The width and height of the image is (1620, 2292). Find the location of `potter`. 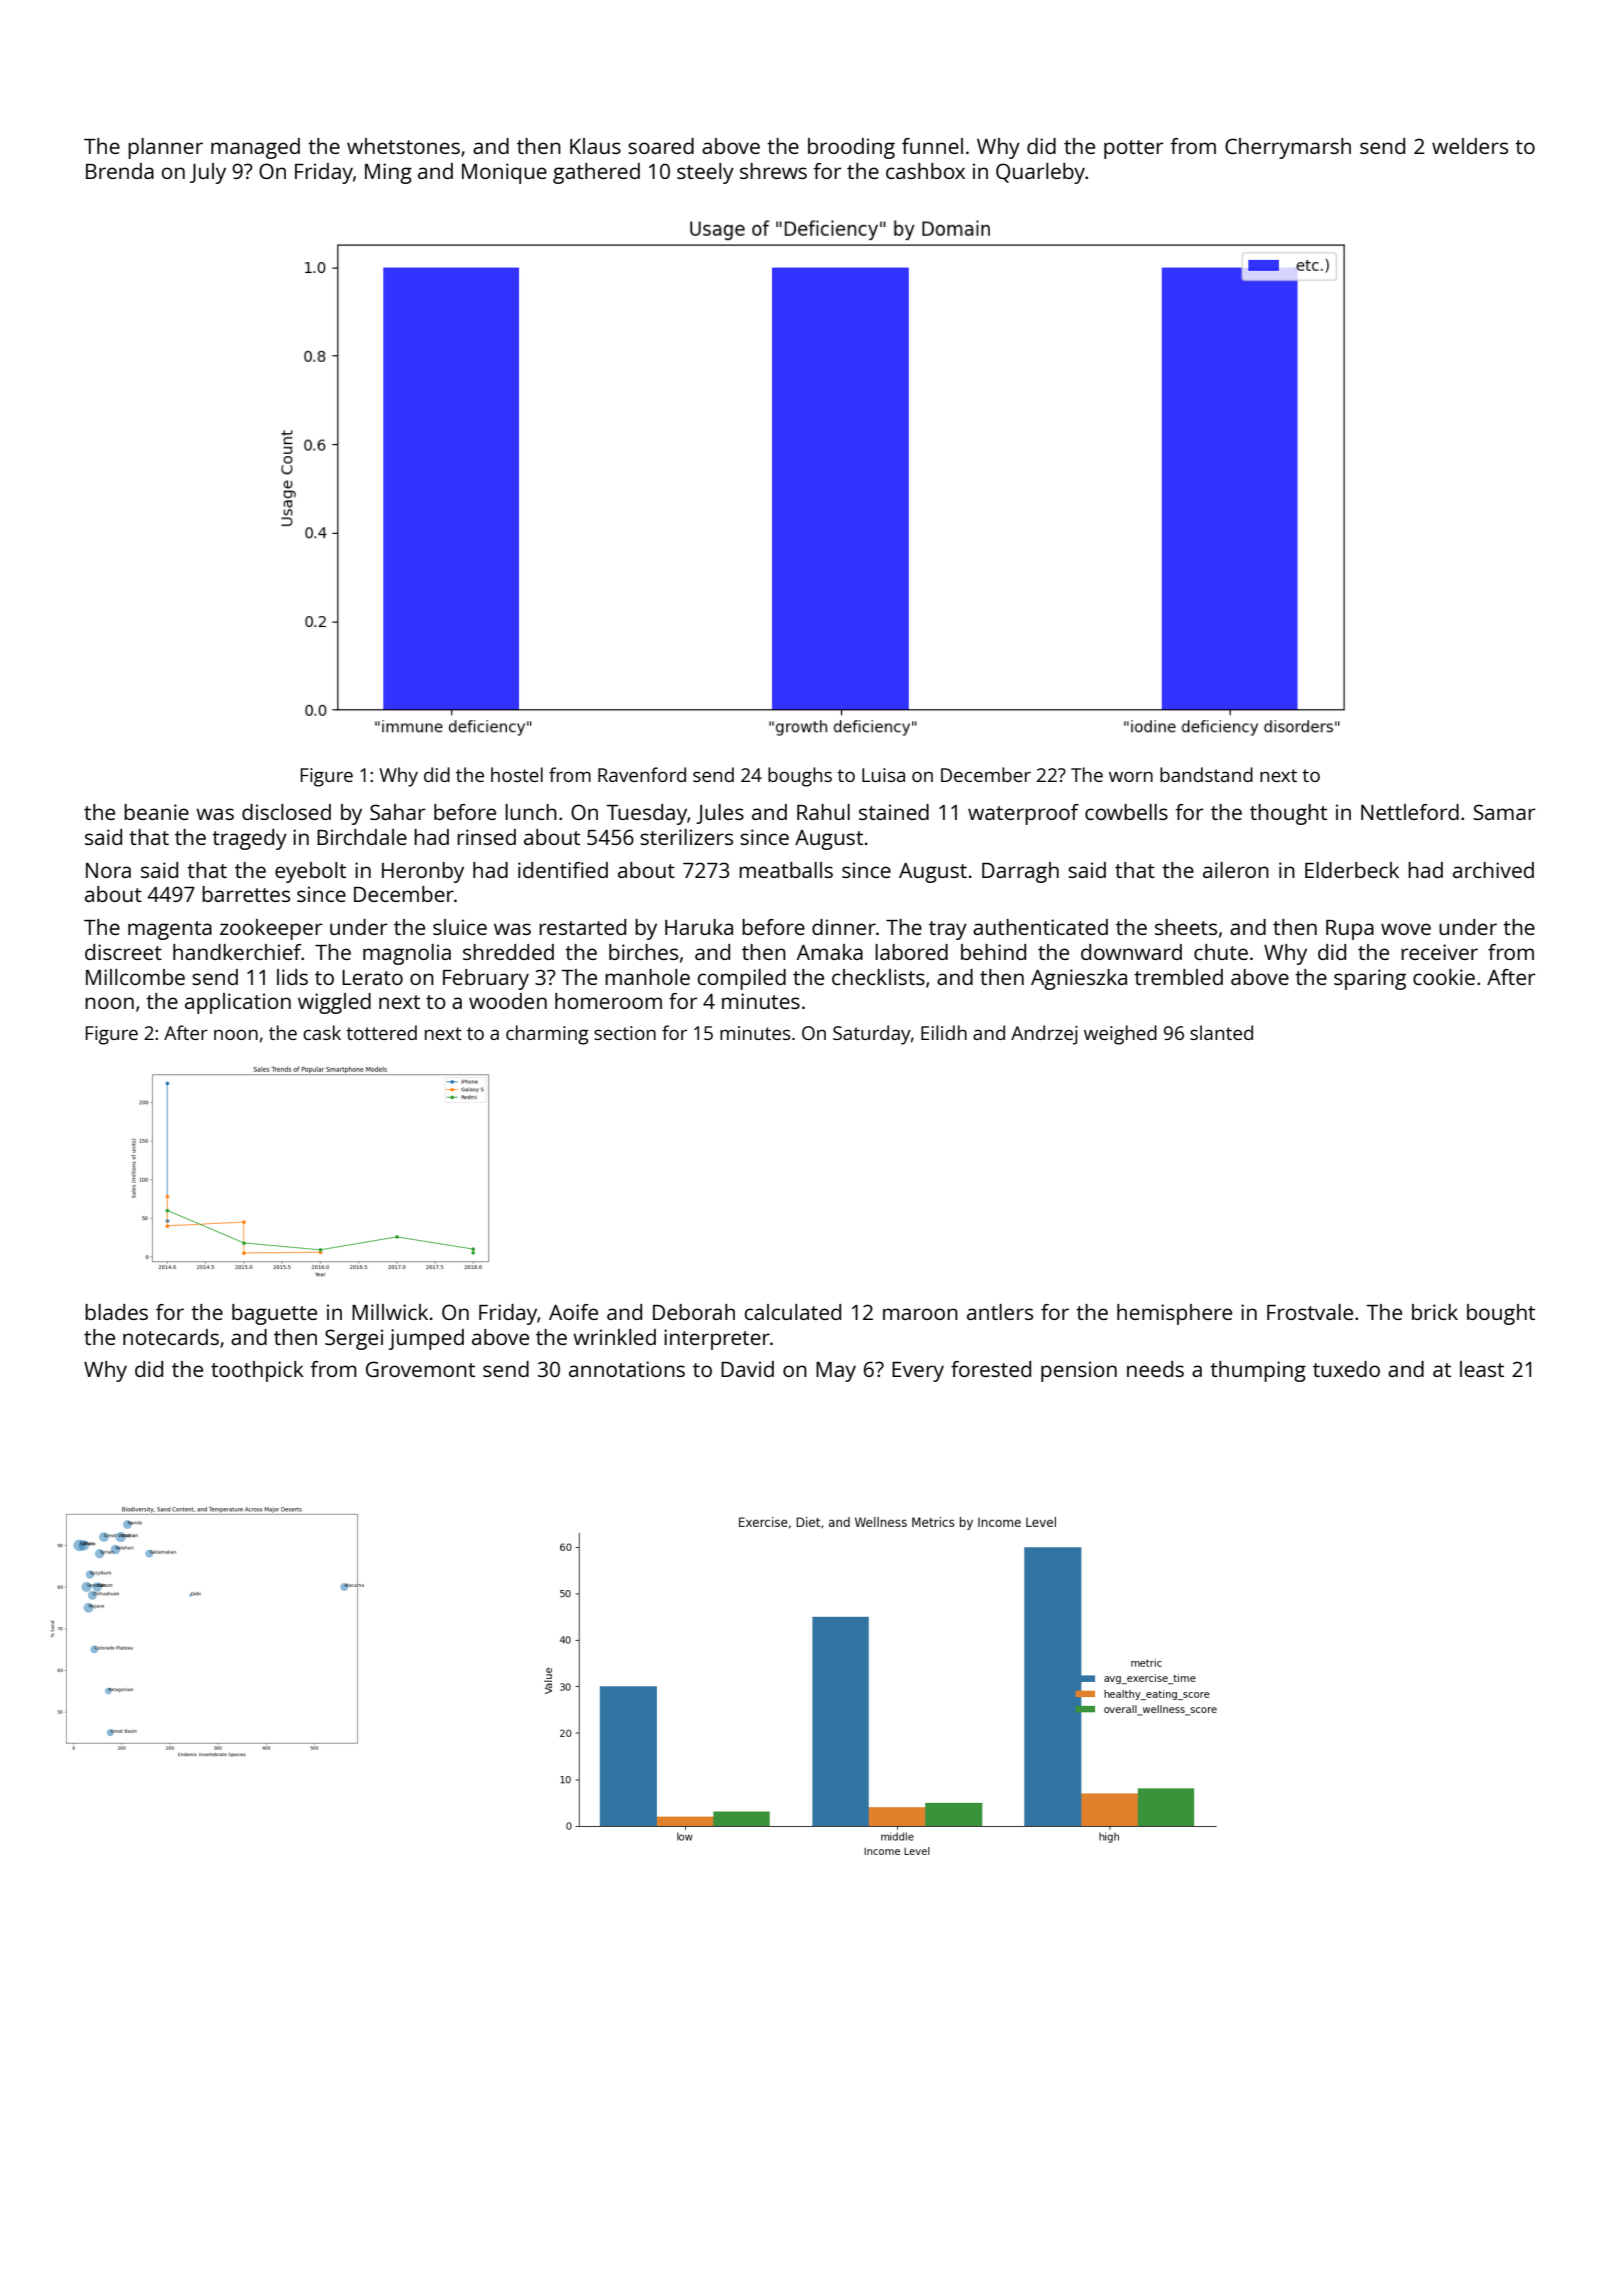

potter is located at coordinates (1134, 149).
